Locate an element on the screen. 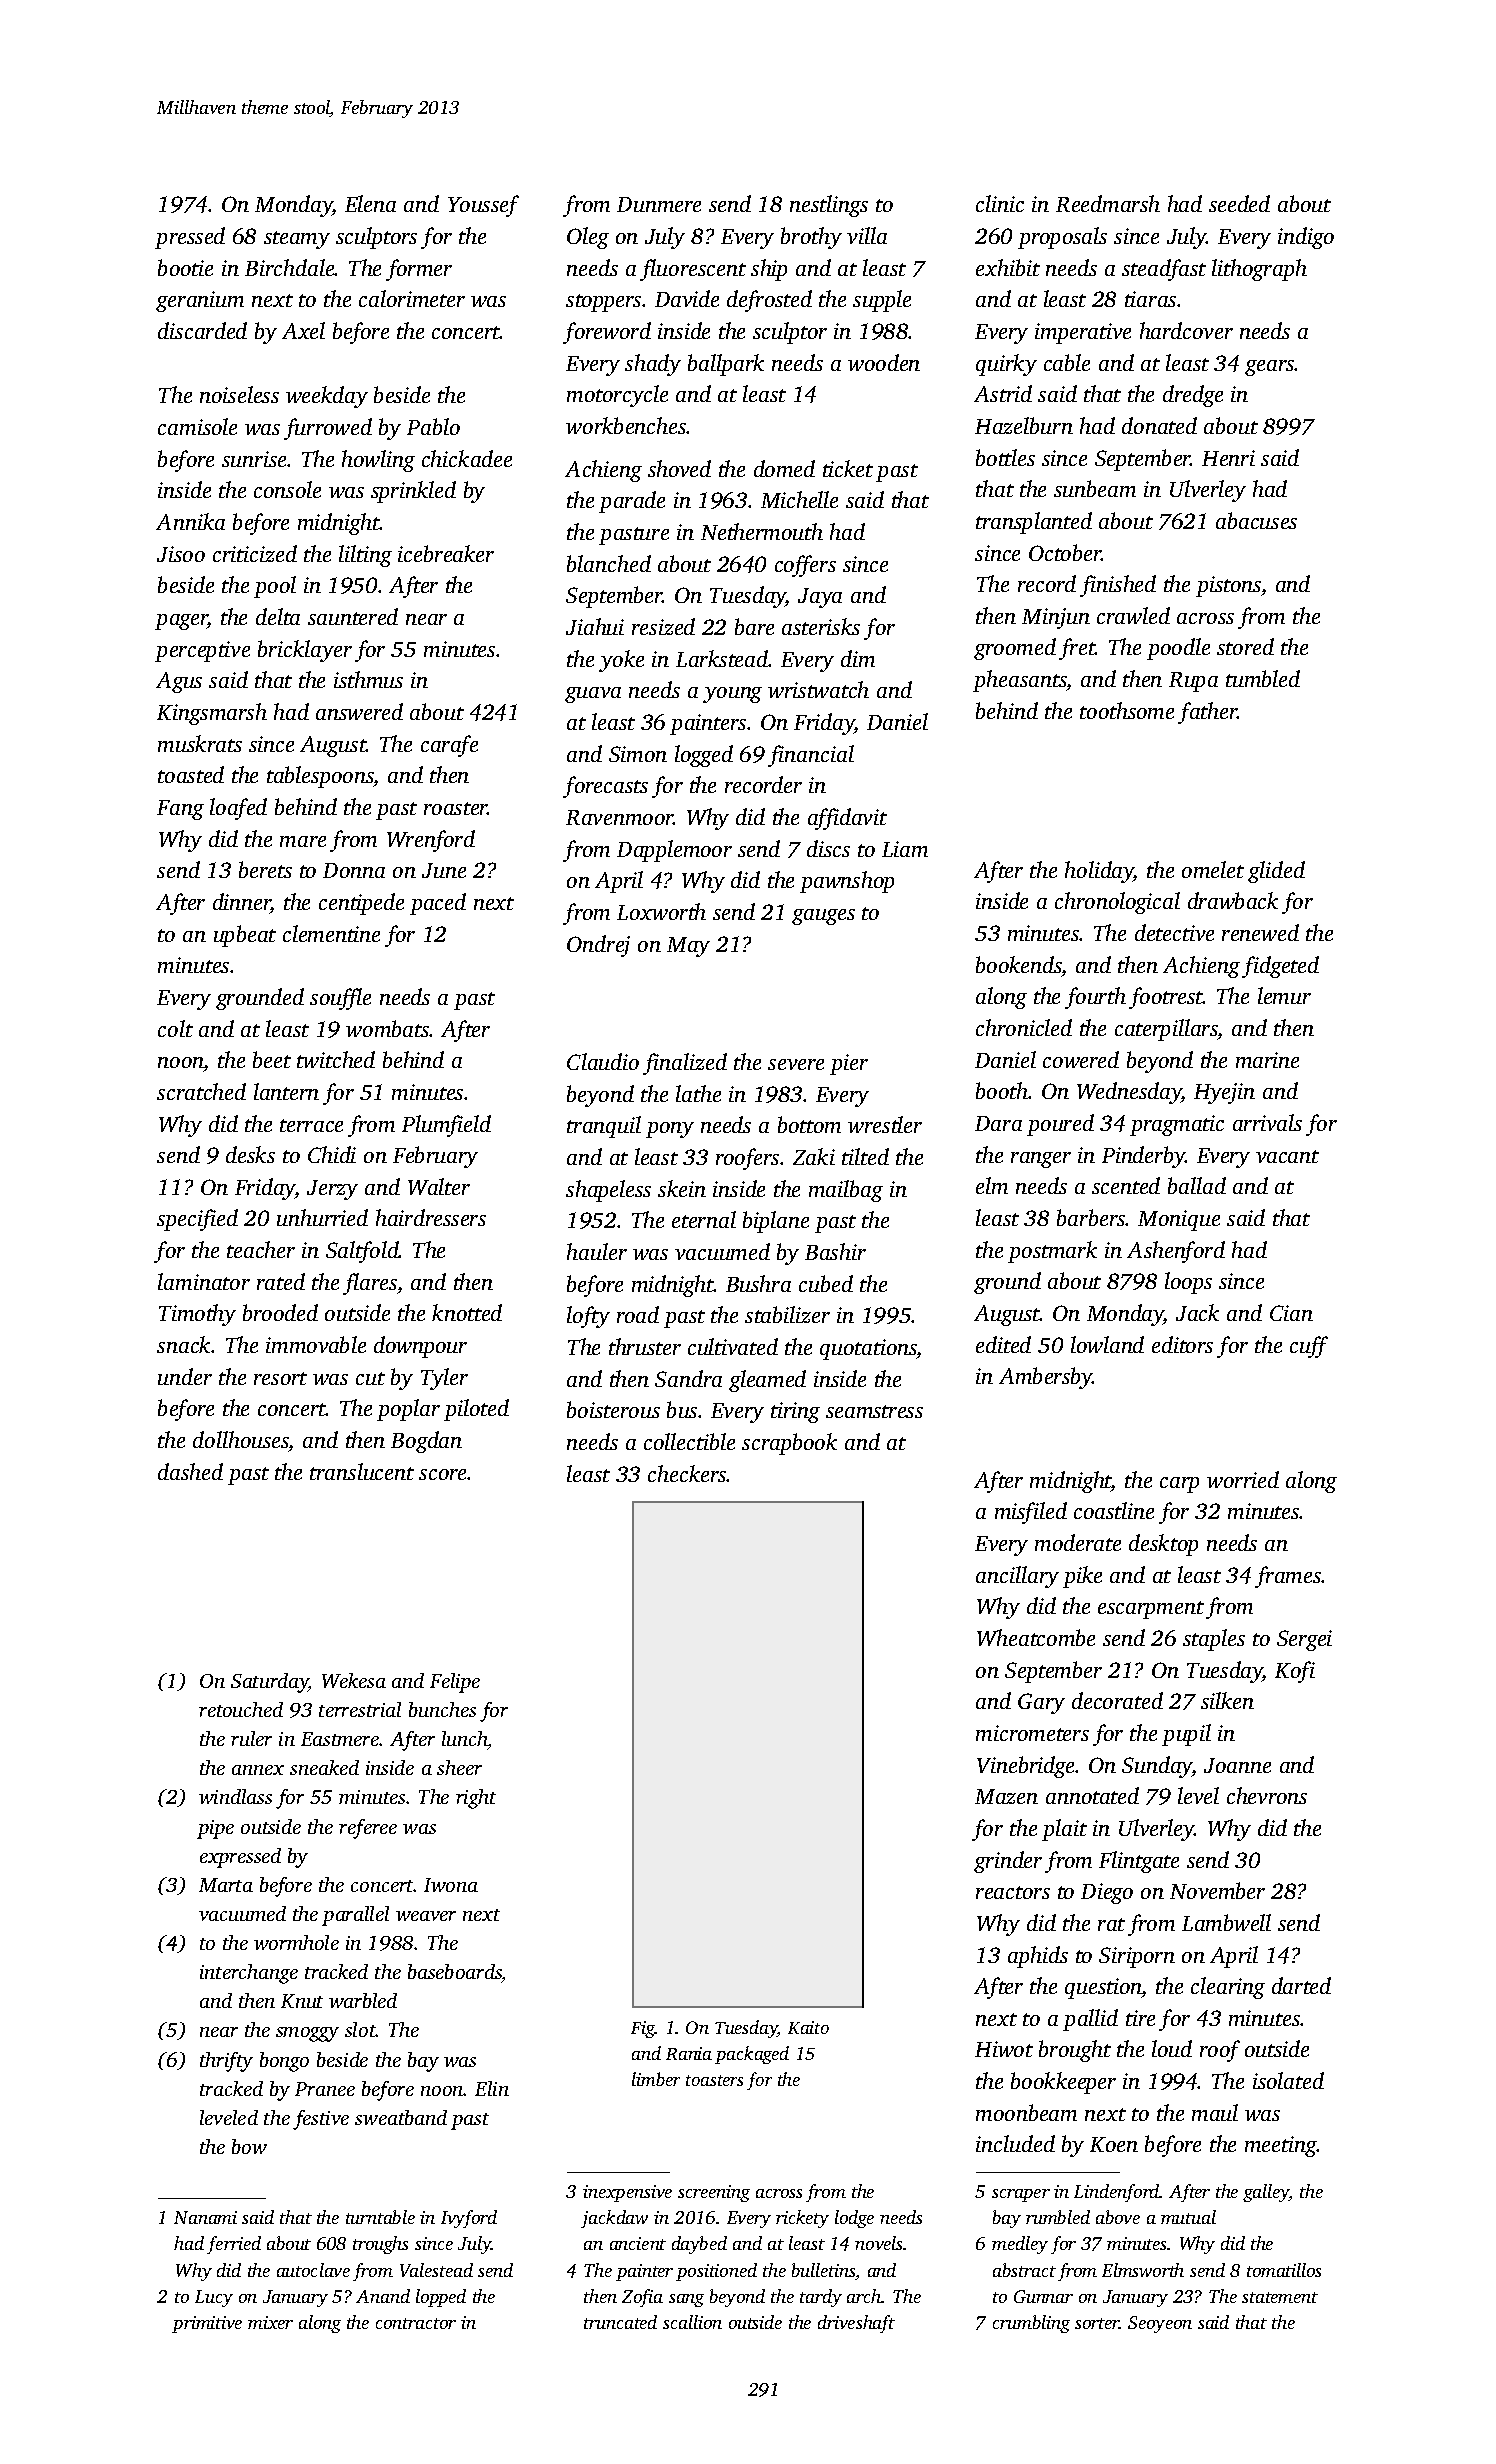 The width and height of the screenshot is (1496, 2464). centipede is located at coordinates (361, 904).
